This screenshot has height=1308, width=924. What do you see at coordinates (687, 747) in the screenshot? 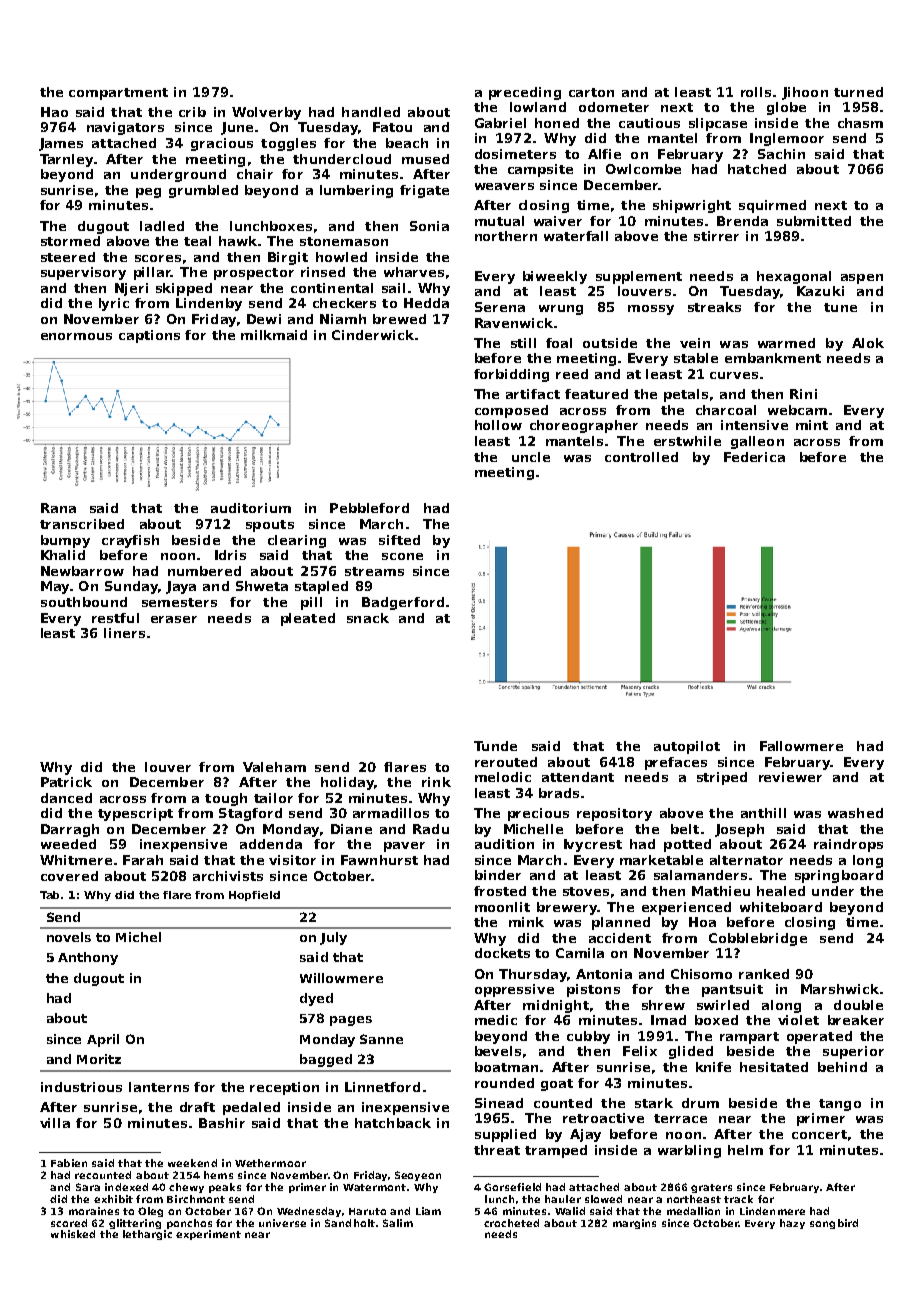
I see `autopilot` at bounding box center [687, 747].
